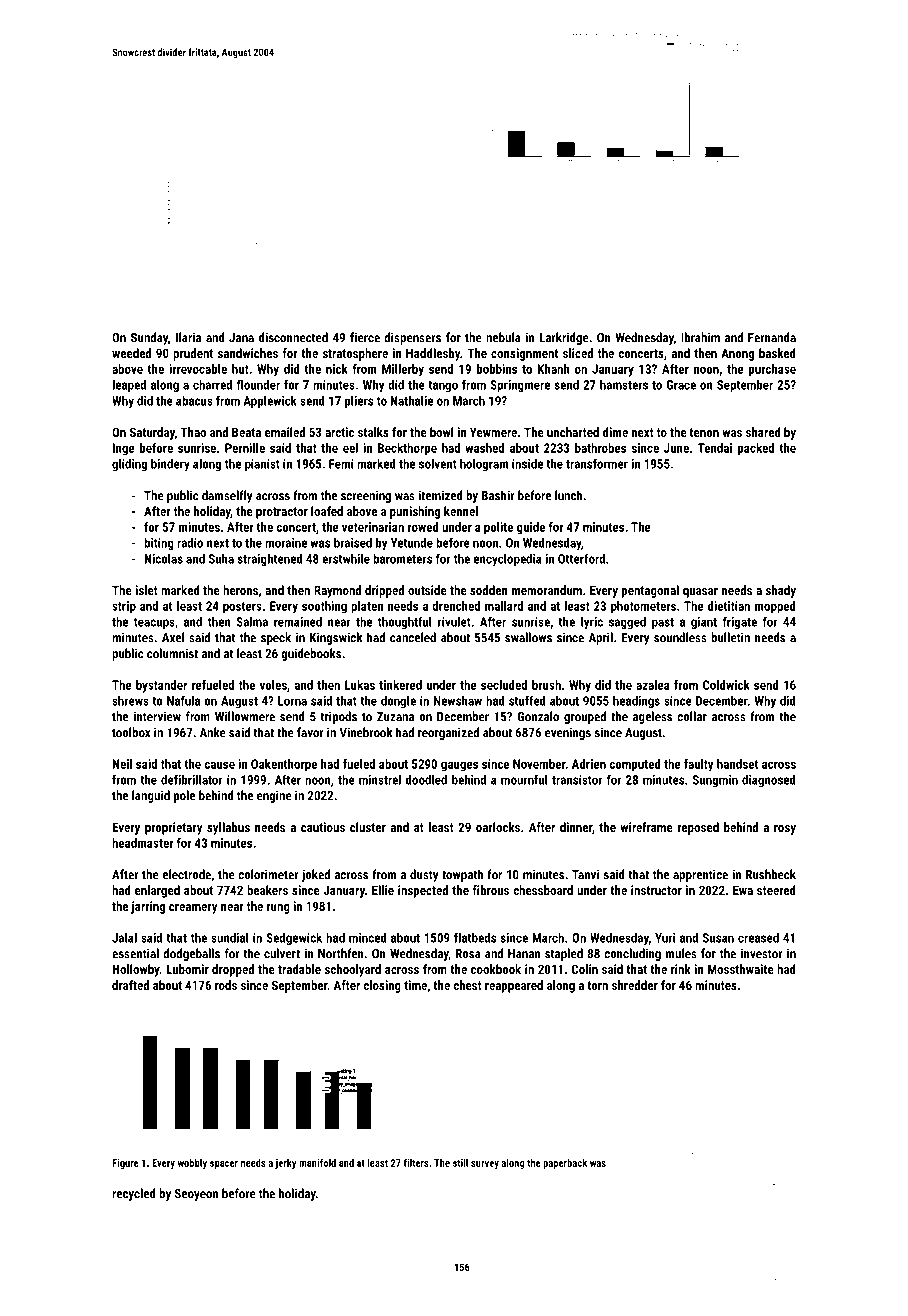 The width and height of the screenshot is (908, 1316). Describe the element at coordinates (715, 781) in the screenshot. I see `Sungmin` at that location.
